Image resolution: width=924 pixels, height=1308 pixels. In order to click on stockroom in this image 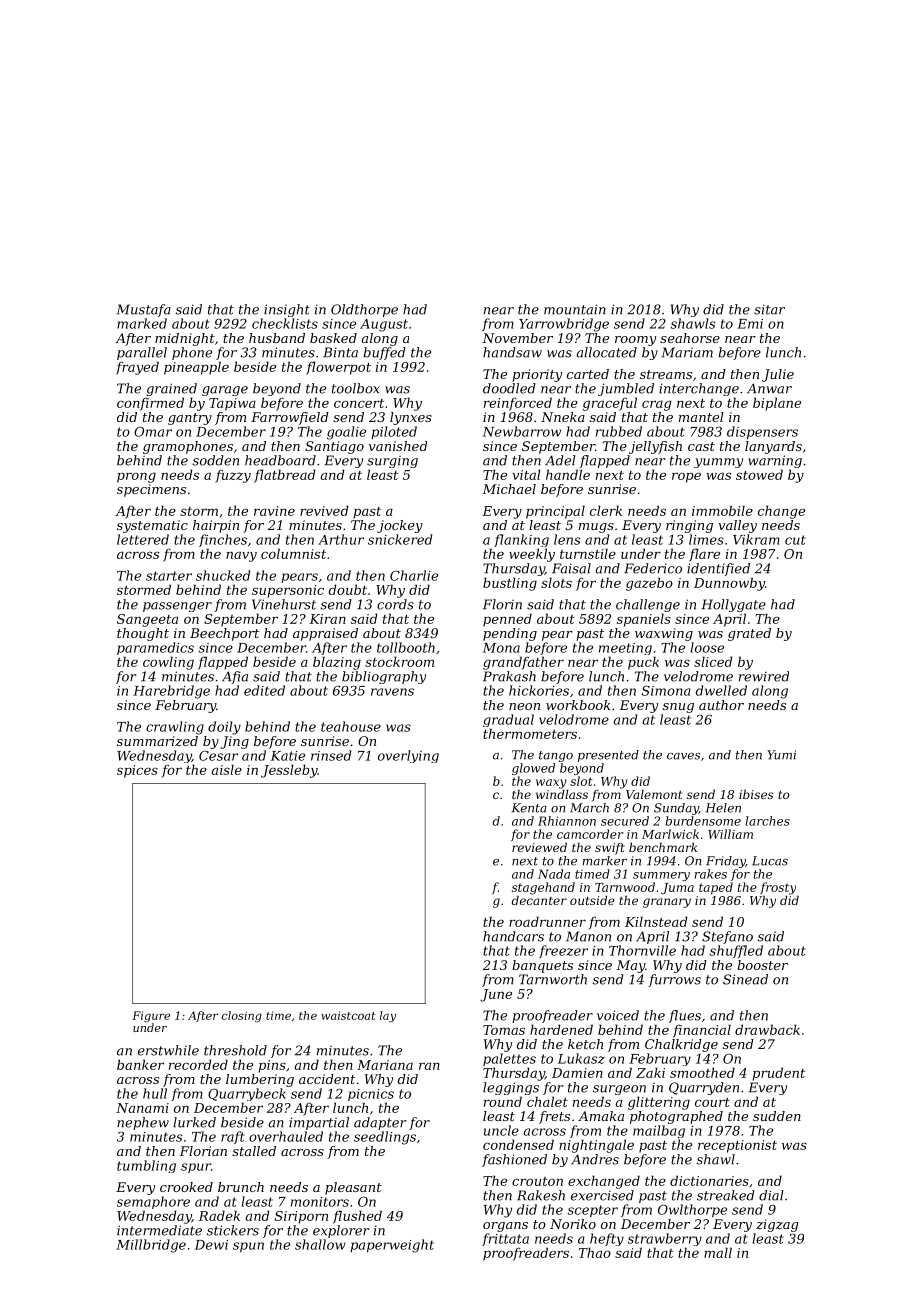, I will do `click(399, 661)`.
